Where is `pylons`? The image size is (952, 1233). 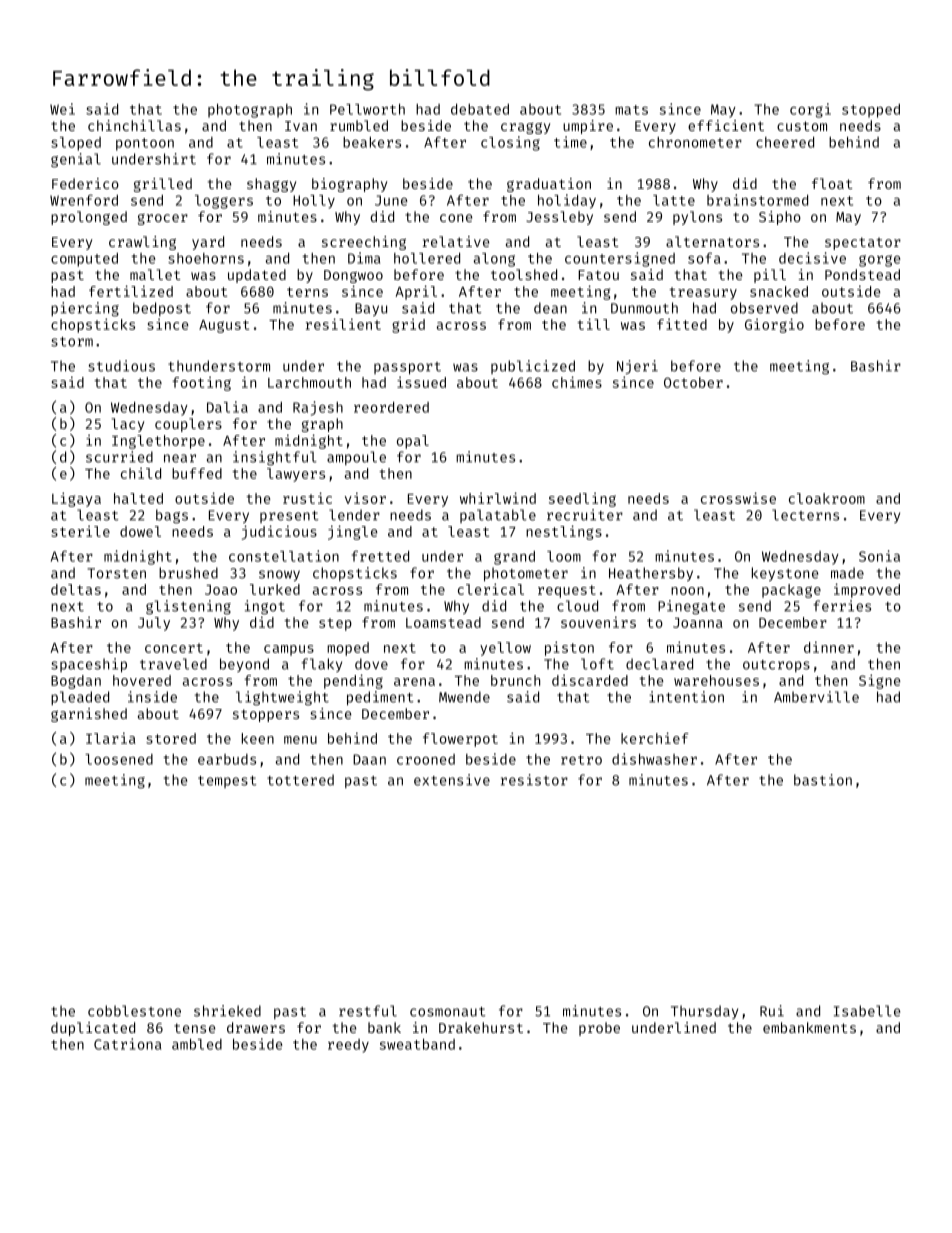 pylons is located at coordinates (697, 218).
